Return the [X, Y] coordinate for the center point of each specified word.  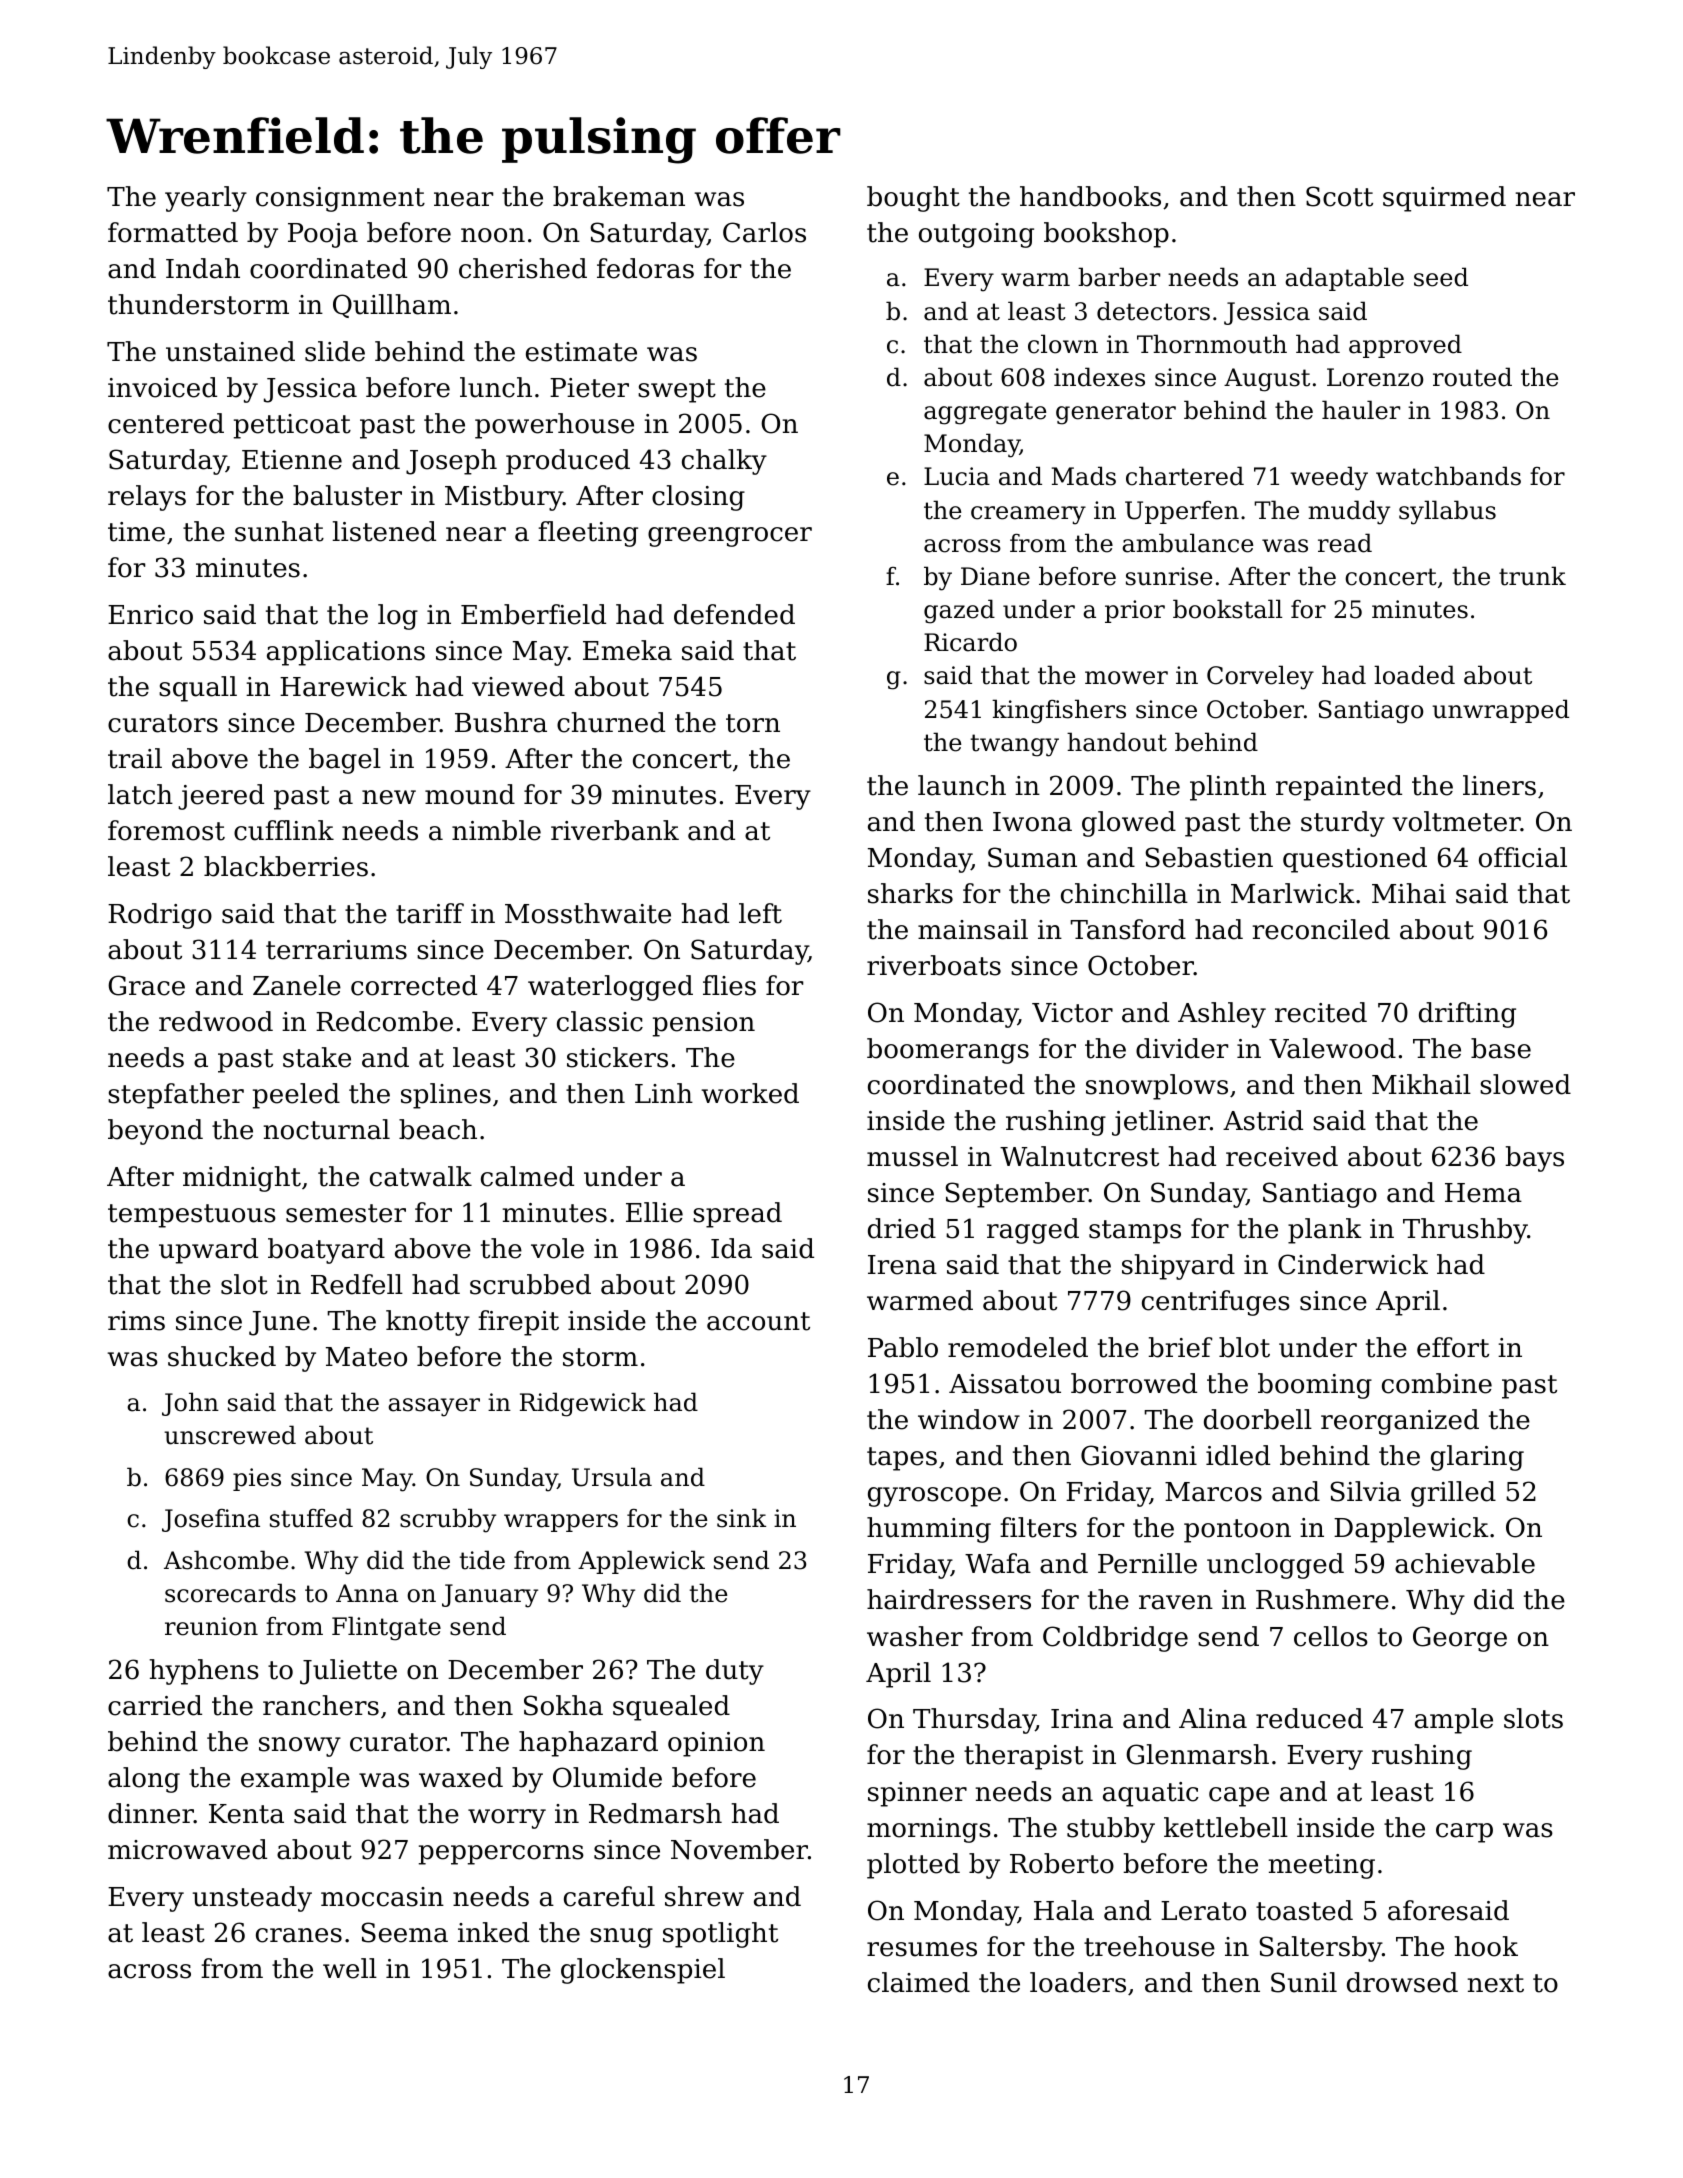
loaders [1078, 1982]
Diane [995, 576]
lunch [496, 387]
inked [493, 1932]
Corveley [1260, 677]
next [1496, 1983]
